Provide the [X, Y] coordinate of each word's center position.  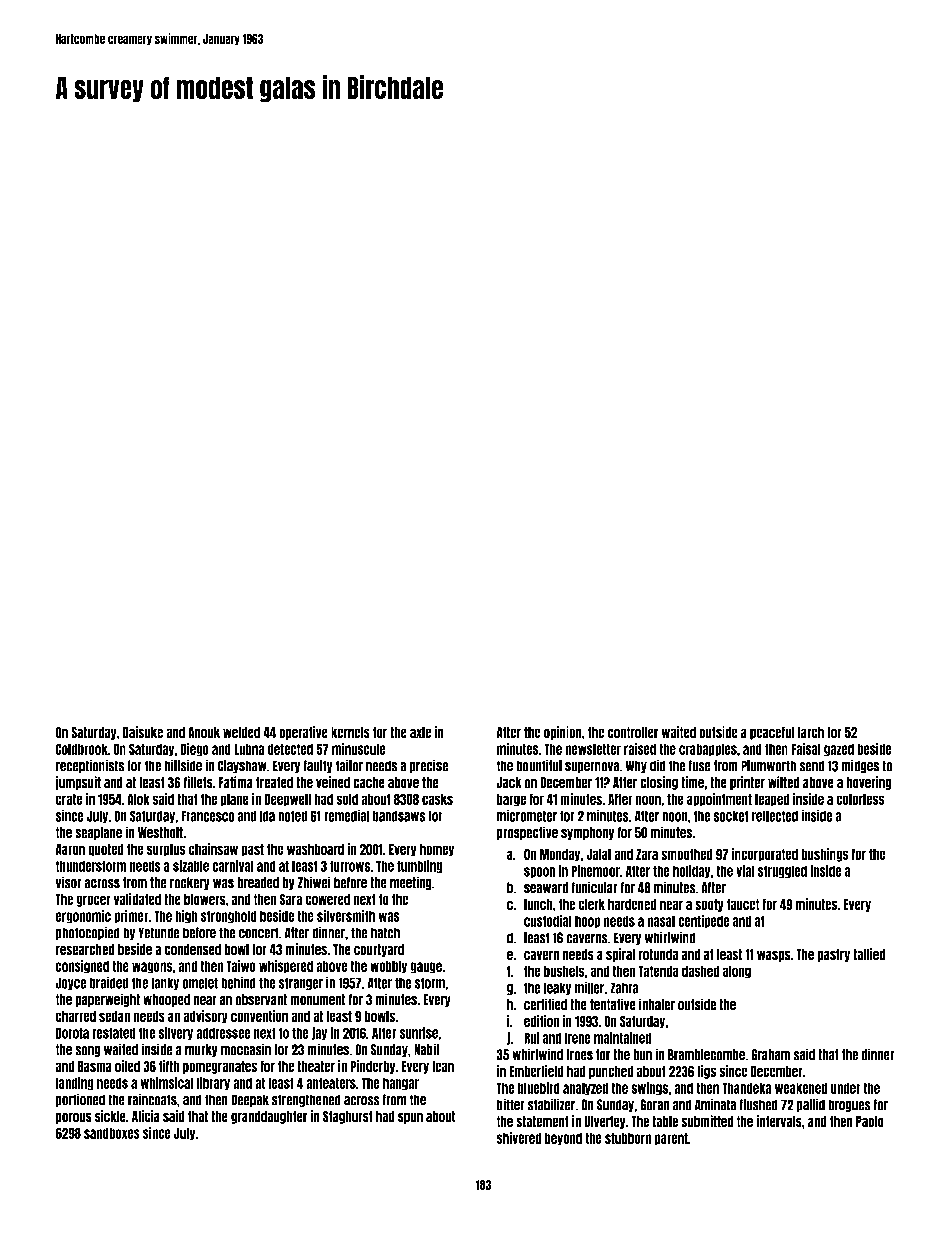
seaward [546, 888]
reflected [775, 816]
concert [259, 933]
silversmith [346, 916]
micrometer [527, 815]
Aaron [70, 849]
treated [274, 783]
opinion [563, 733]
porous [74, 1118]
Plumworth [768, 766]
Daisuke [143, 732]
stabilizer [551, 1104]
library [213, 1084]
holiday [692, 871]
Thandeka [747, 1088]
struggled [782, 872]
